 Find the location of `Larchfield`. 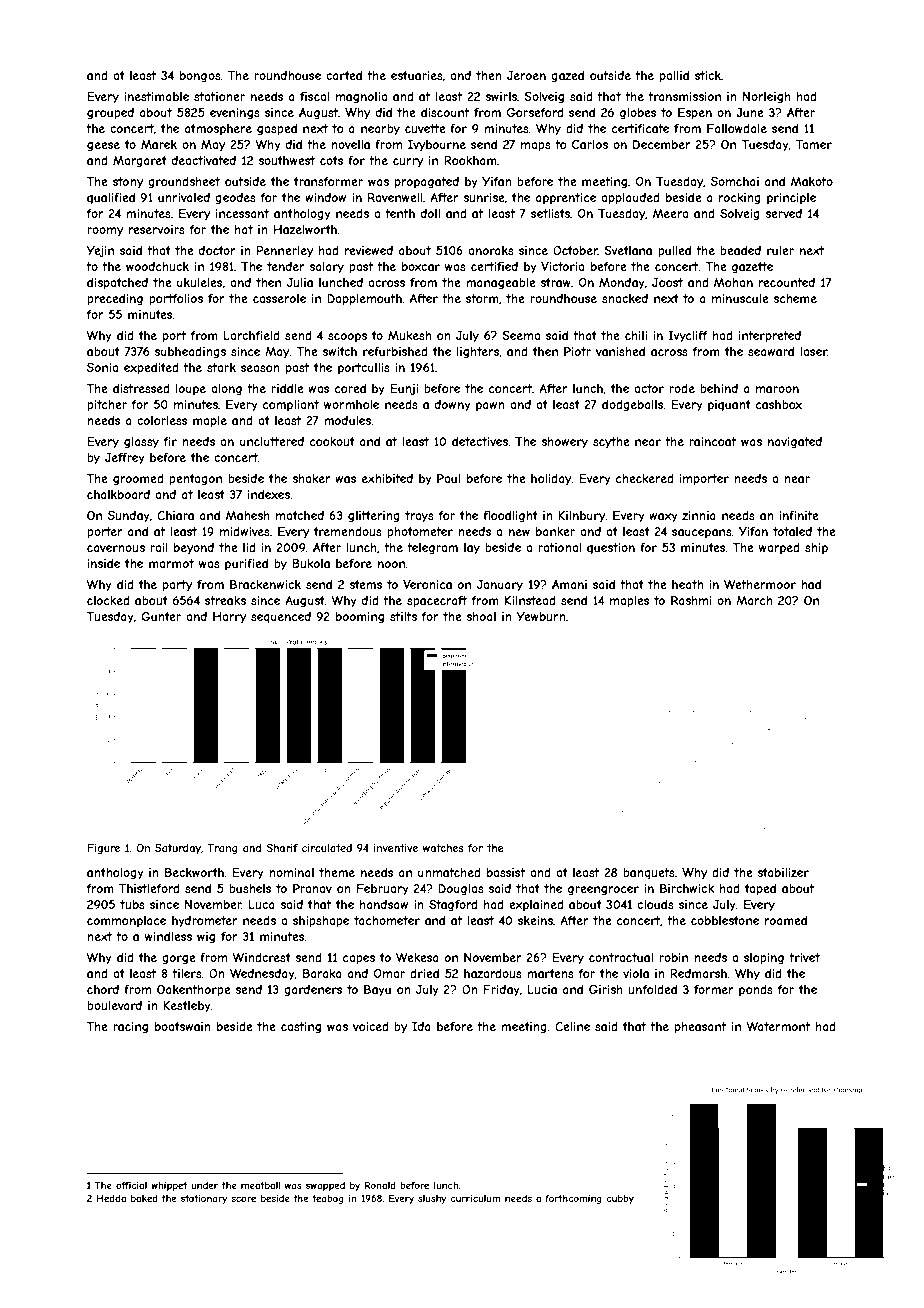

Larchfield is located at coordinates (252, 335).
